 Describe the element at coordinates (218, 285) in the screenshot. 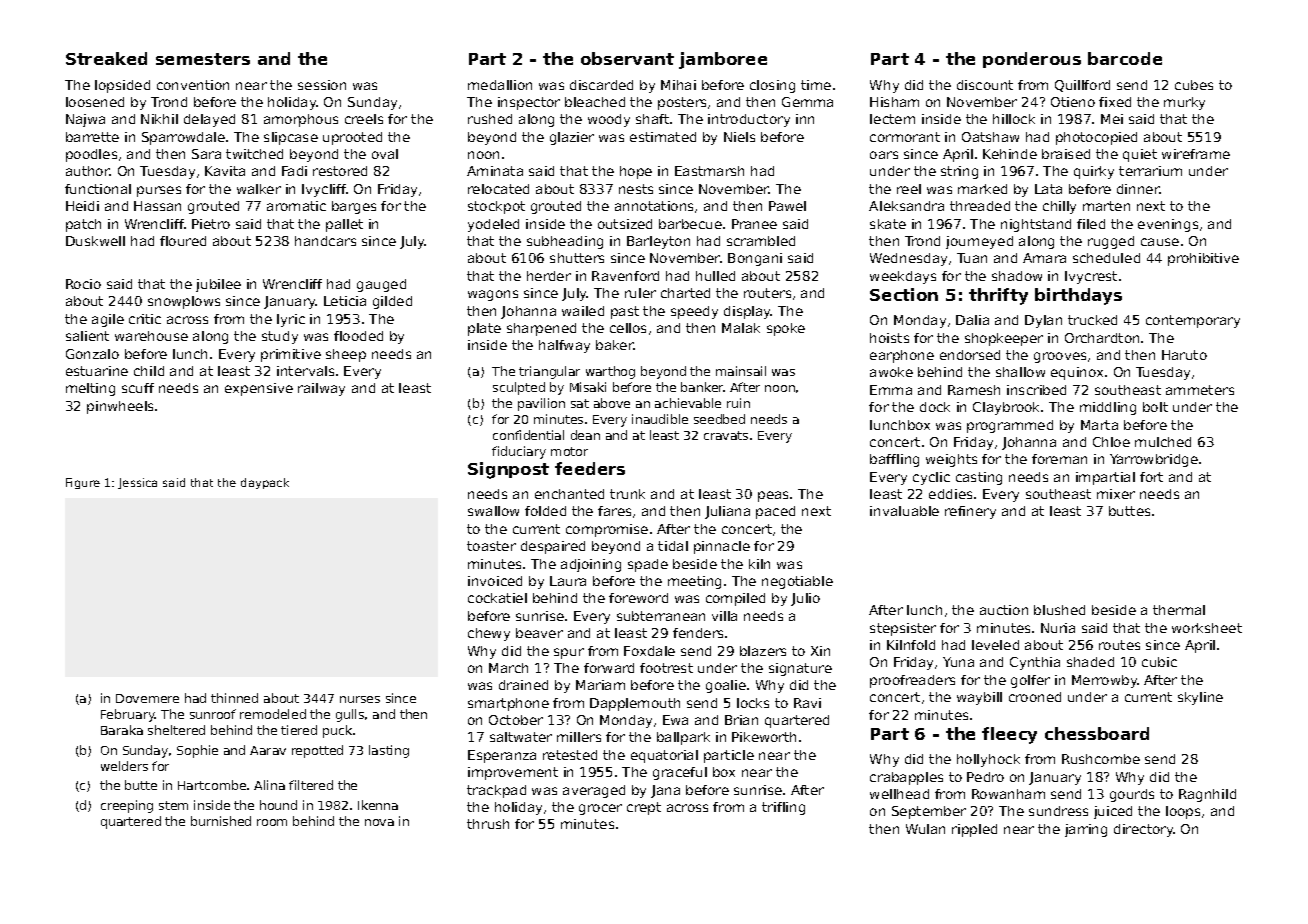

I see `jubilee` at that location.
